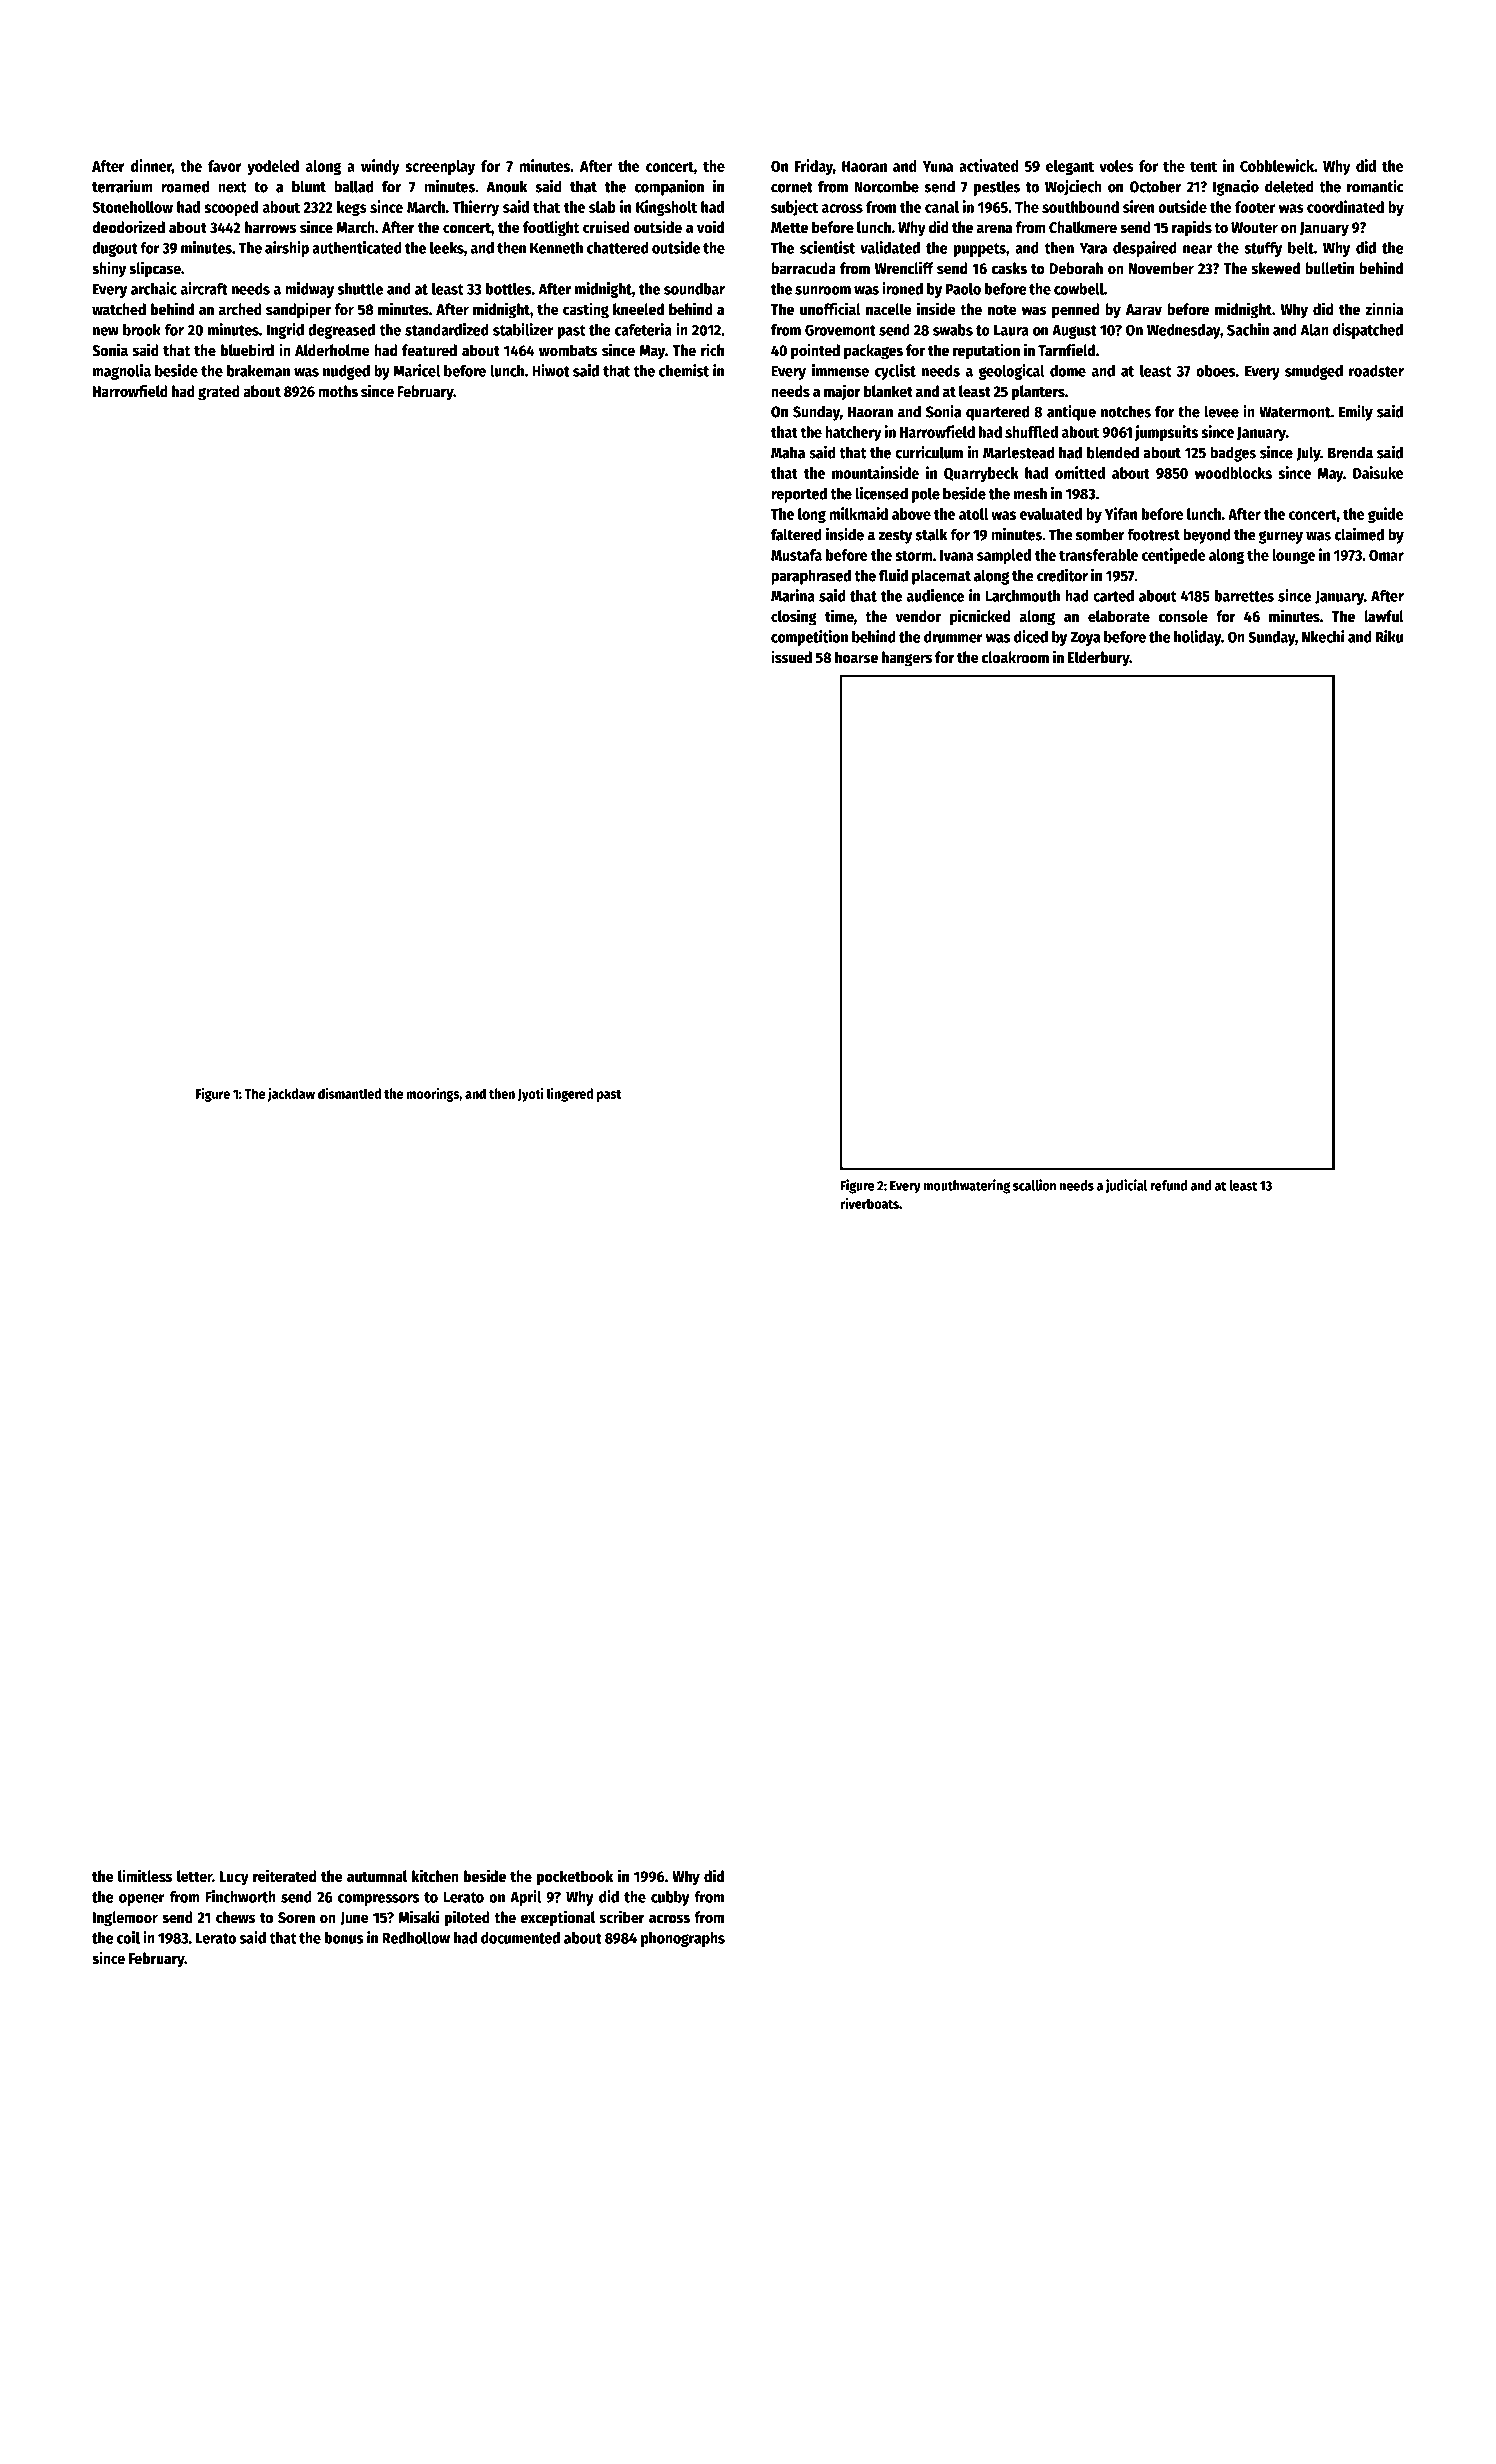 The height and width of the page is (2464, 1496). What do you see at coordinates (128, 1937) in the page?
I see `coil` at bounding box center [128, 1937].
